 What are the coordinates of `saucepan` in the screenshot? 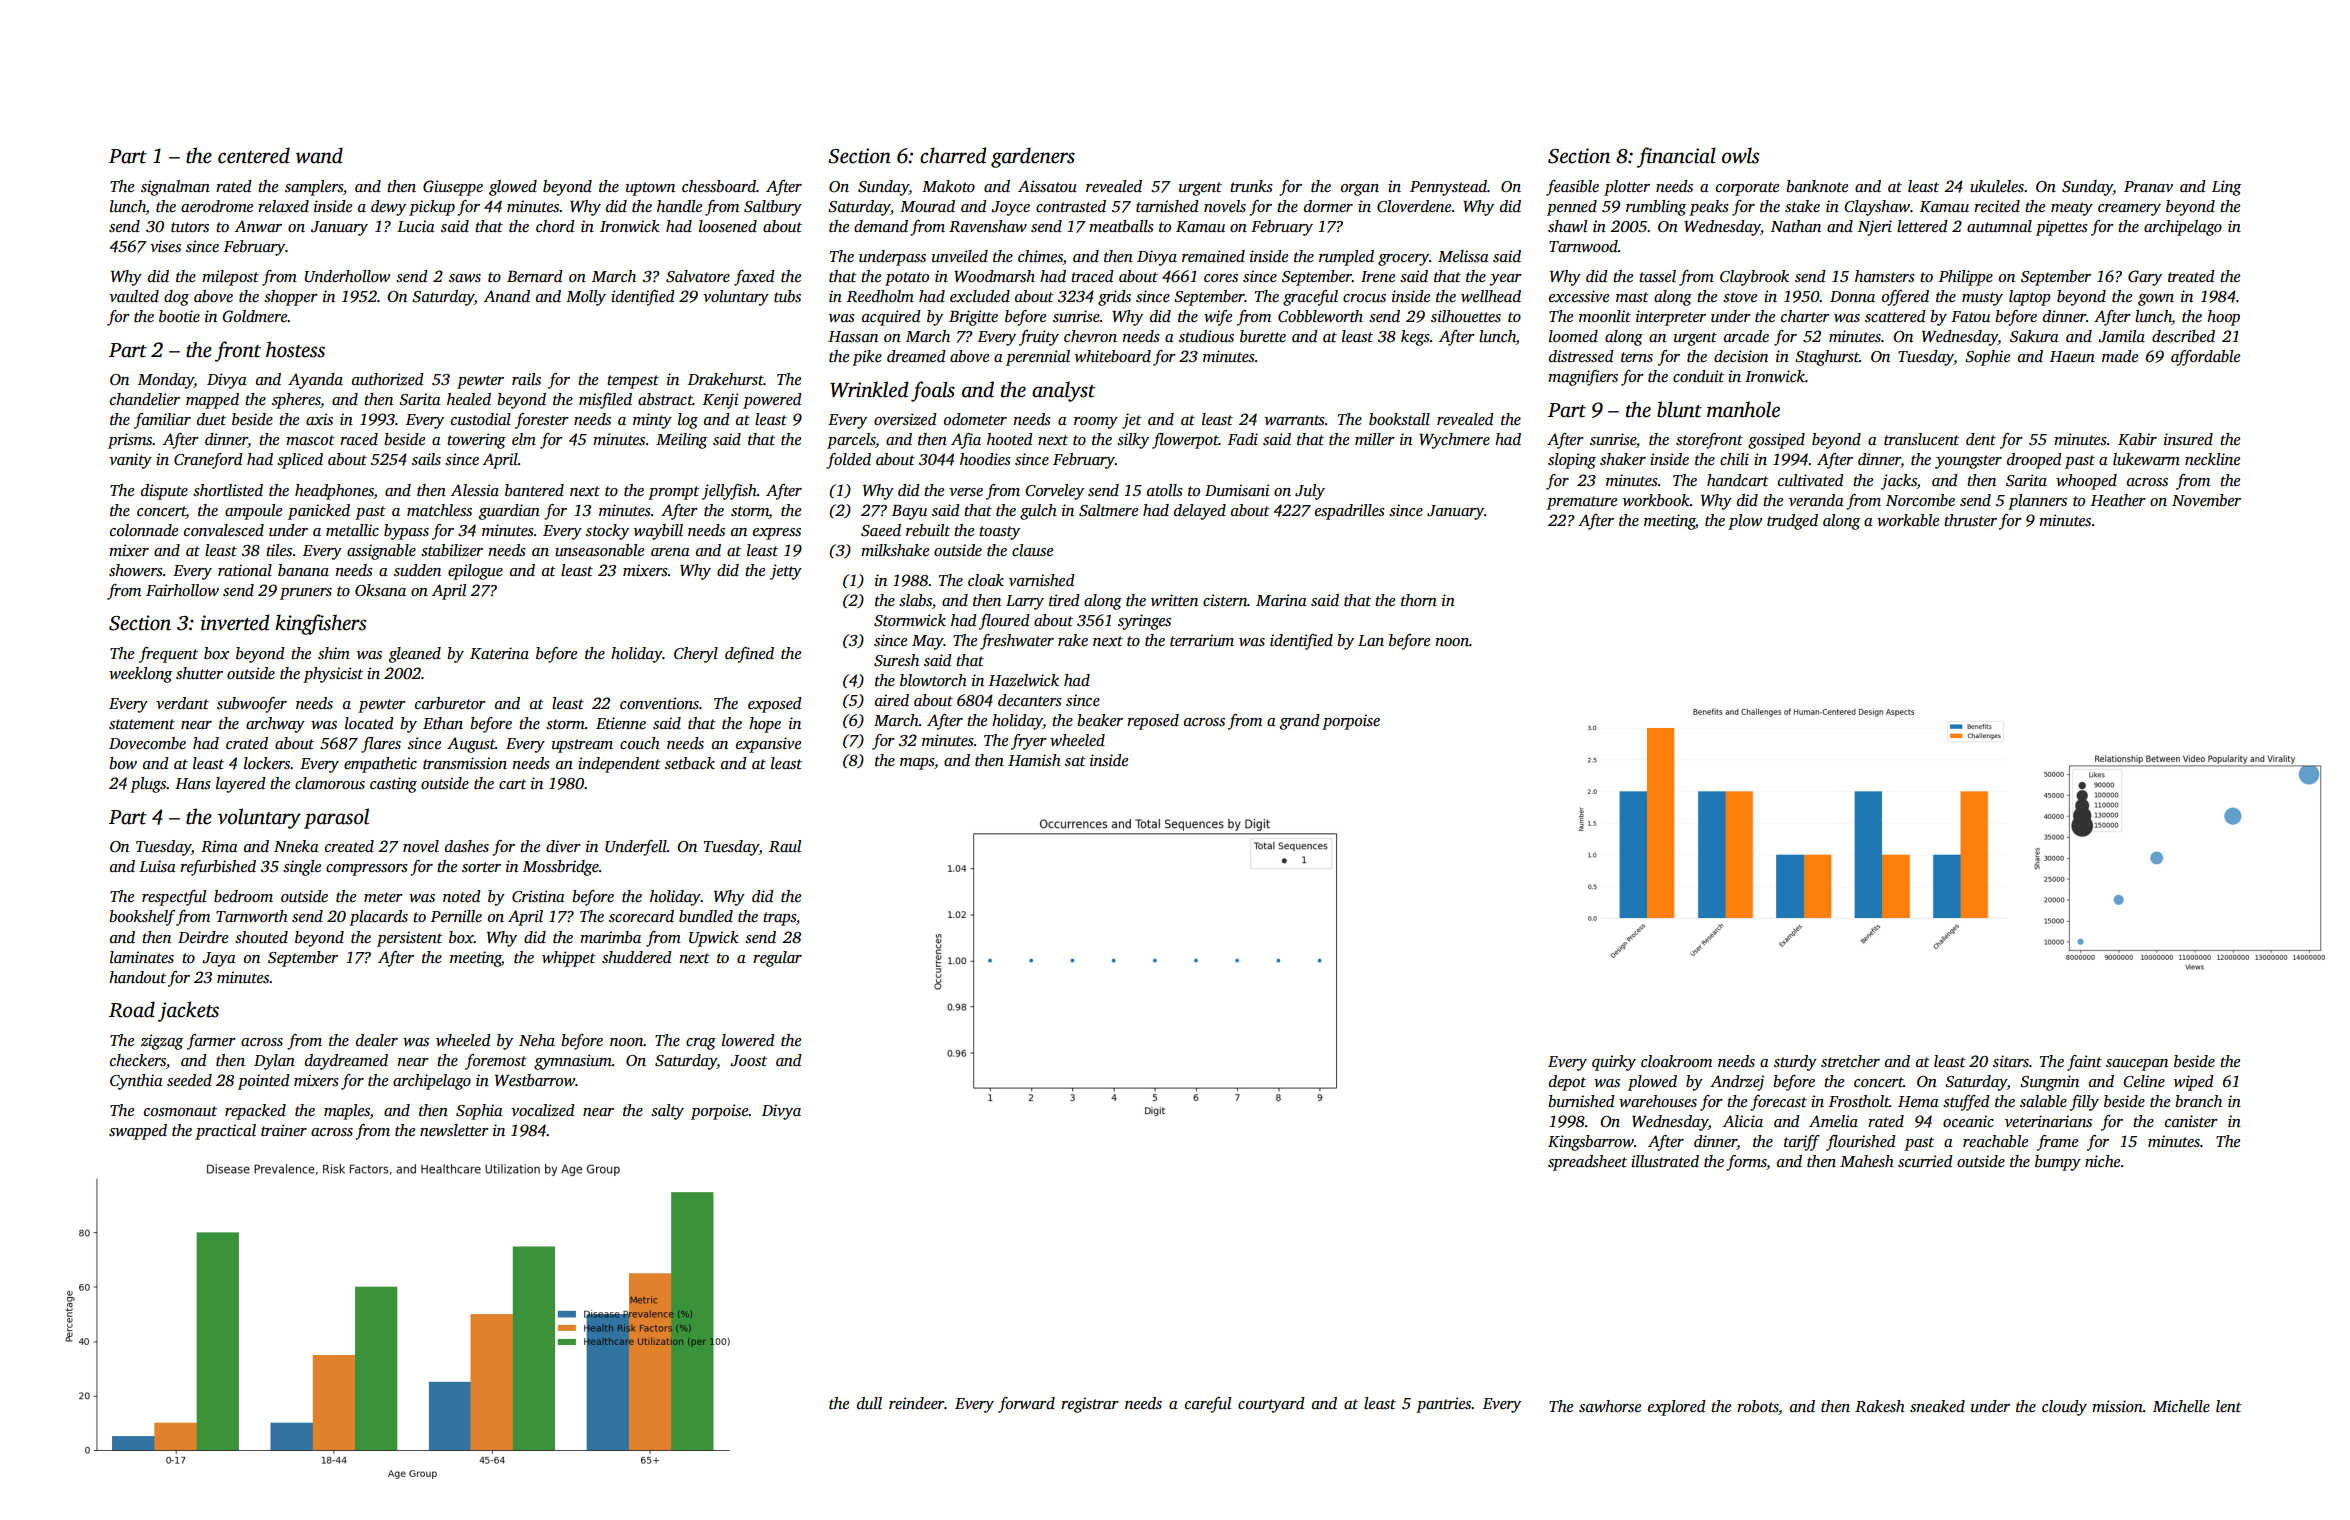 It's located at (2137, 1065).
